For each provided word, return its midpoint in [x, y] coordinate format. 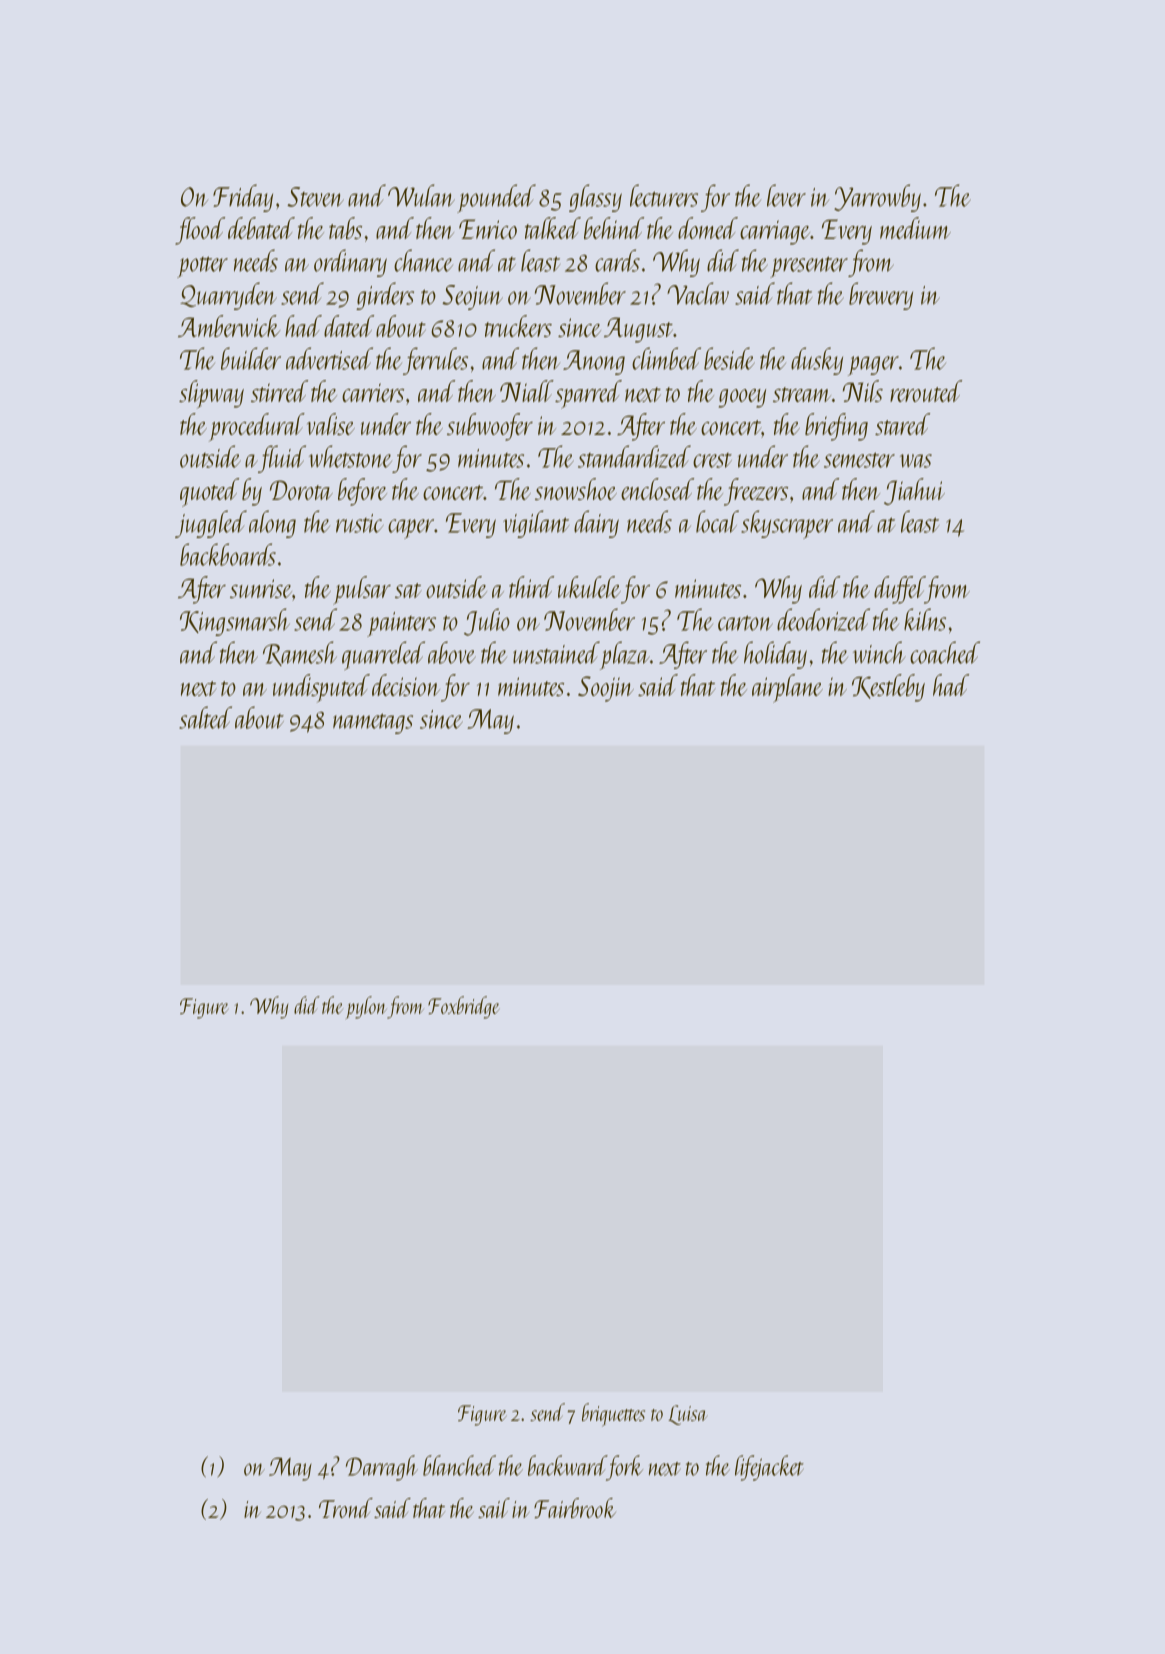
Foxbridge [463, 1007]
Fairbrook [575, 1508]
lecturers [664, 195]
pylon [367, 1007]
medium [915, 228]
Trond [346, 1508]
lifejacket [769, 1468]
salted [205, 717]
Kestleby [888, 688]
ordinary [350, 263]
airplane [787, 688]
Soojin [606, 689]
